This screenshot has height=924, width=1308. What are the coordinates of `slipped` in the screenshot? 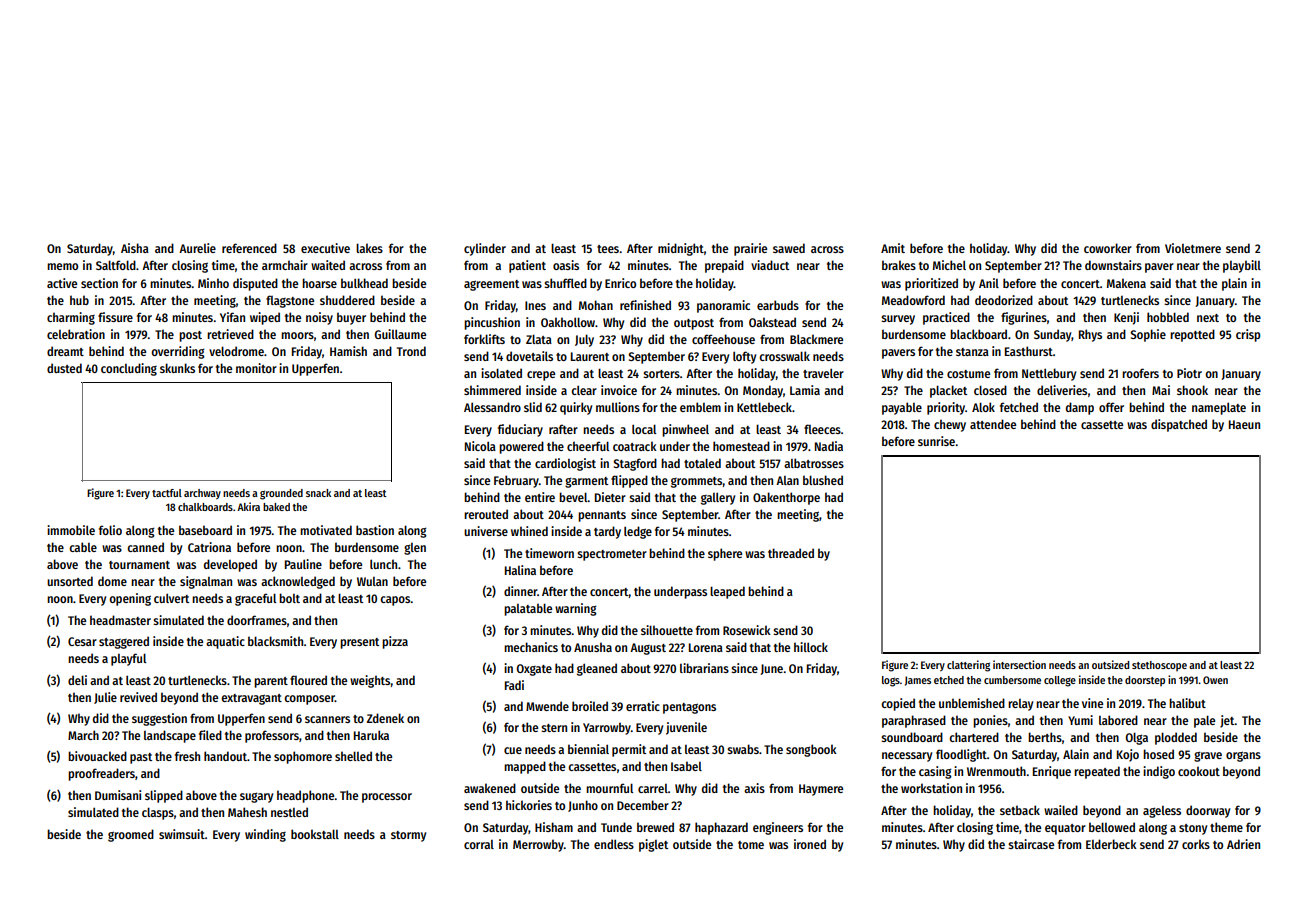 It's located at (164, 796).
